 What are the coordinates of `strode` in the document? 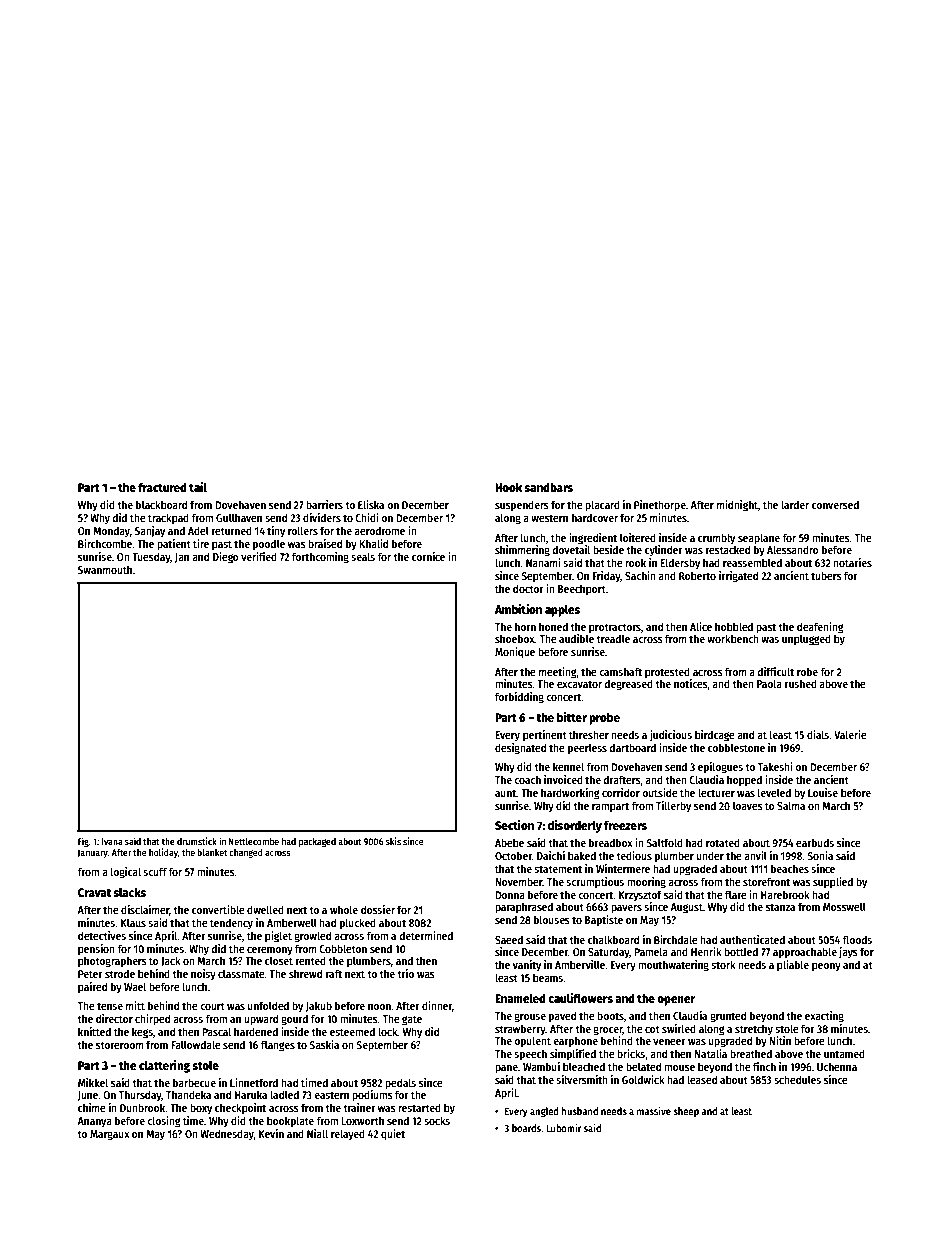 It's located at (120, 973).
